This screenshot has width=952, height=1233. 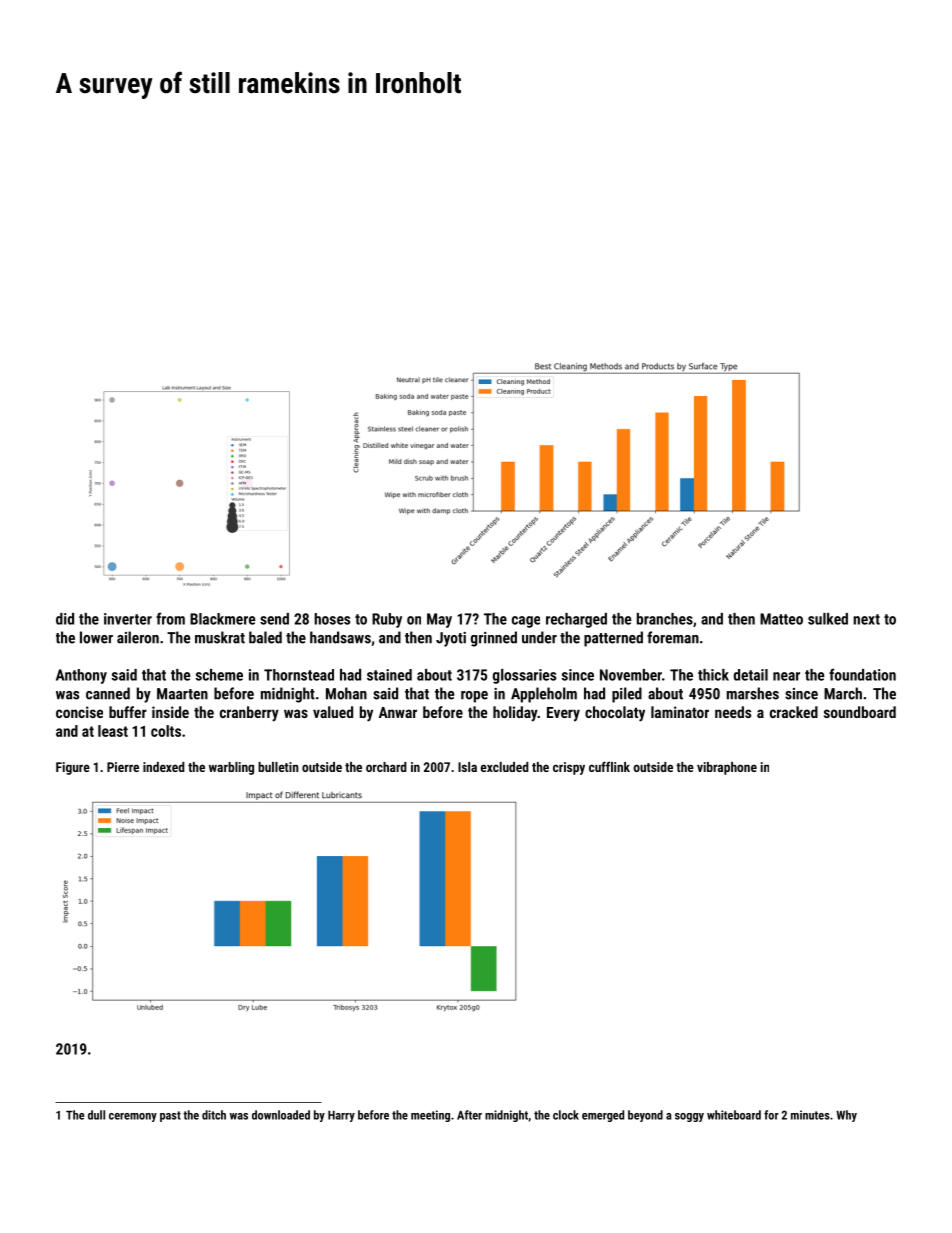 I want to click on After, so click(x=469, y=1115).
